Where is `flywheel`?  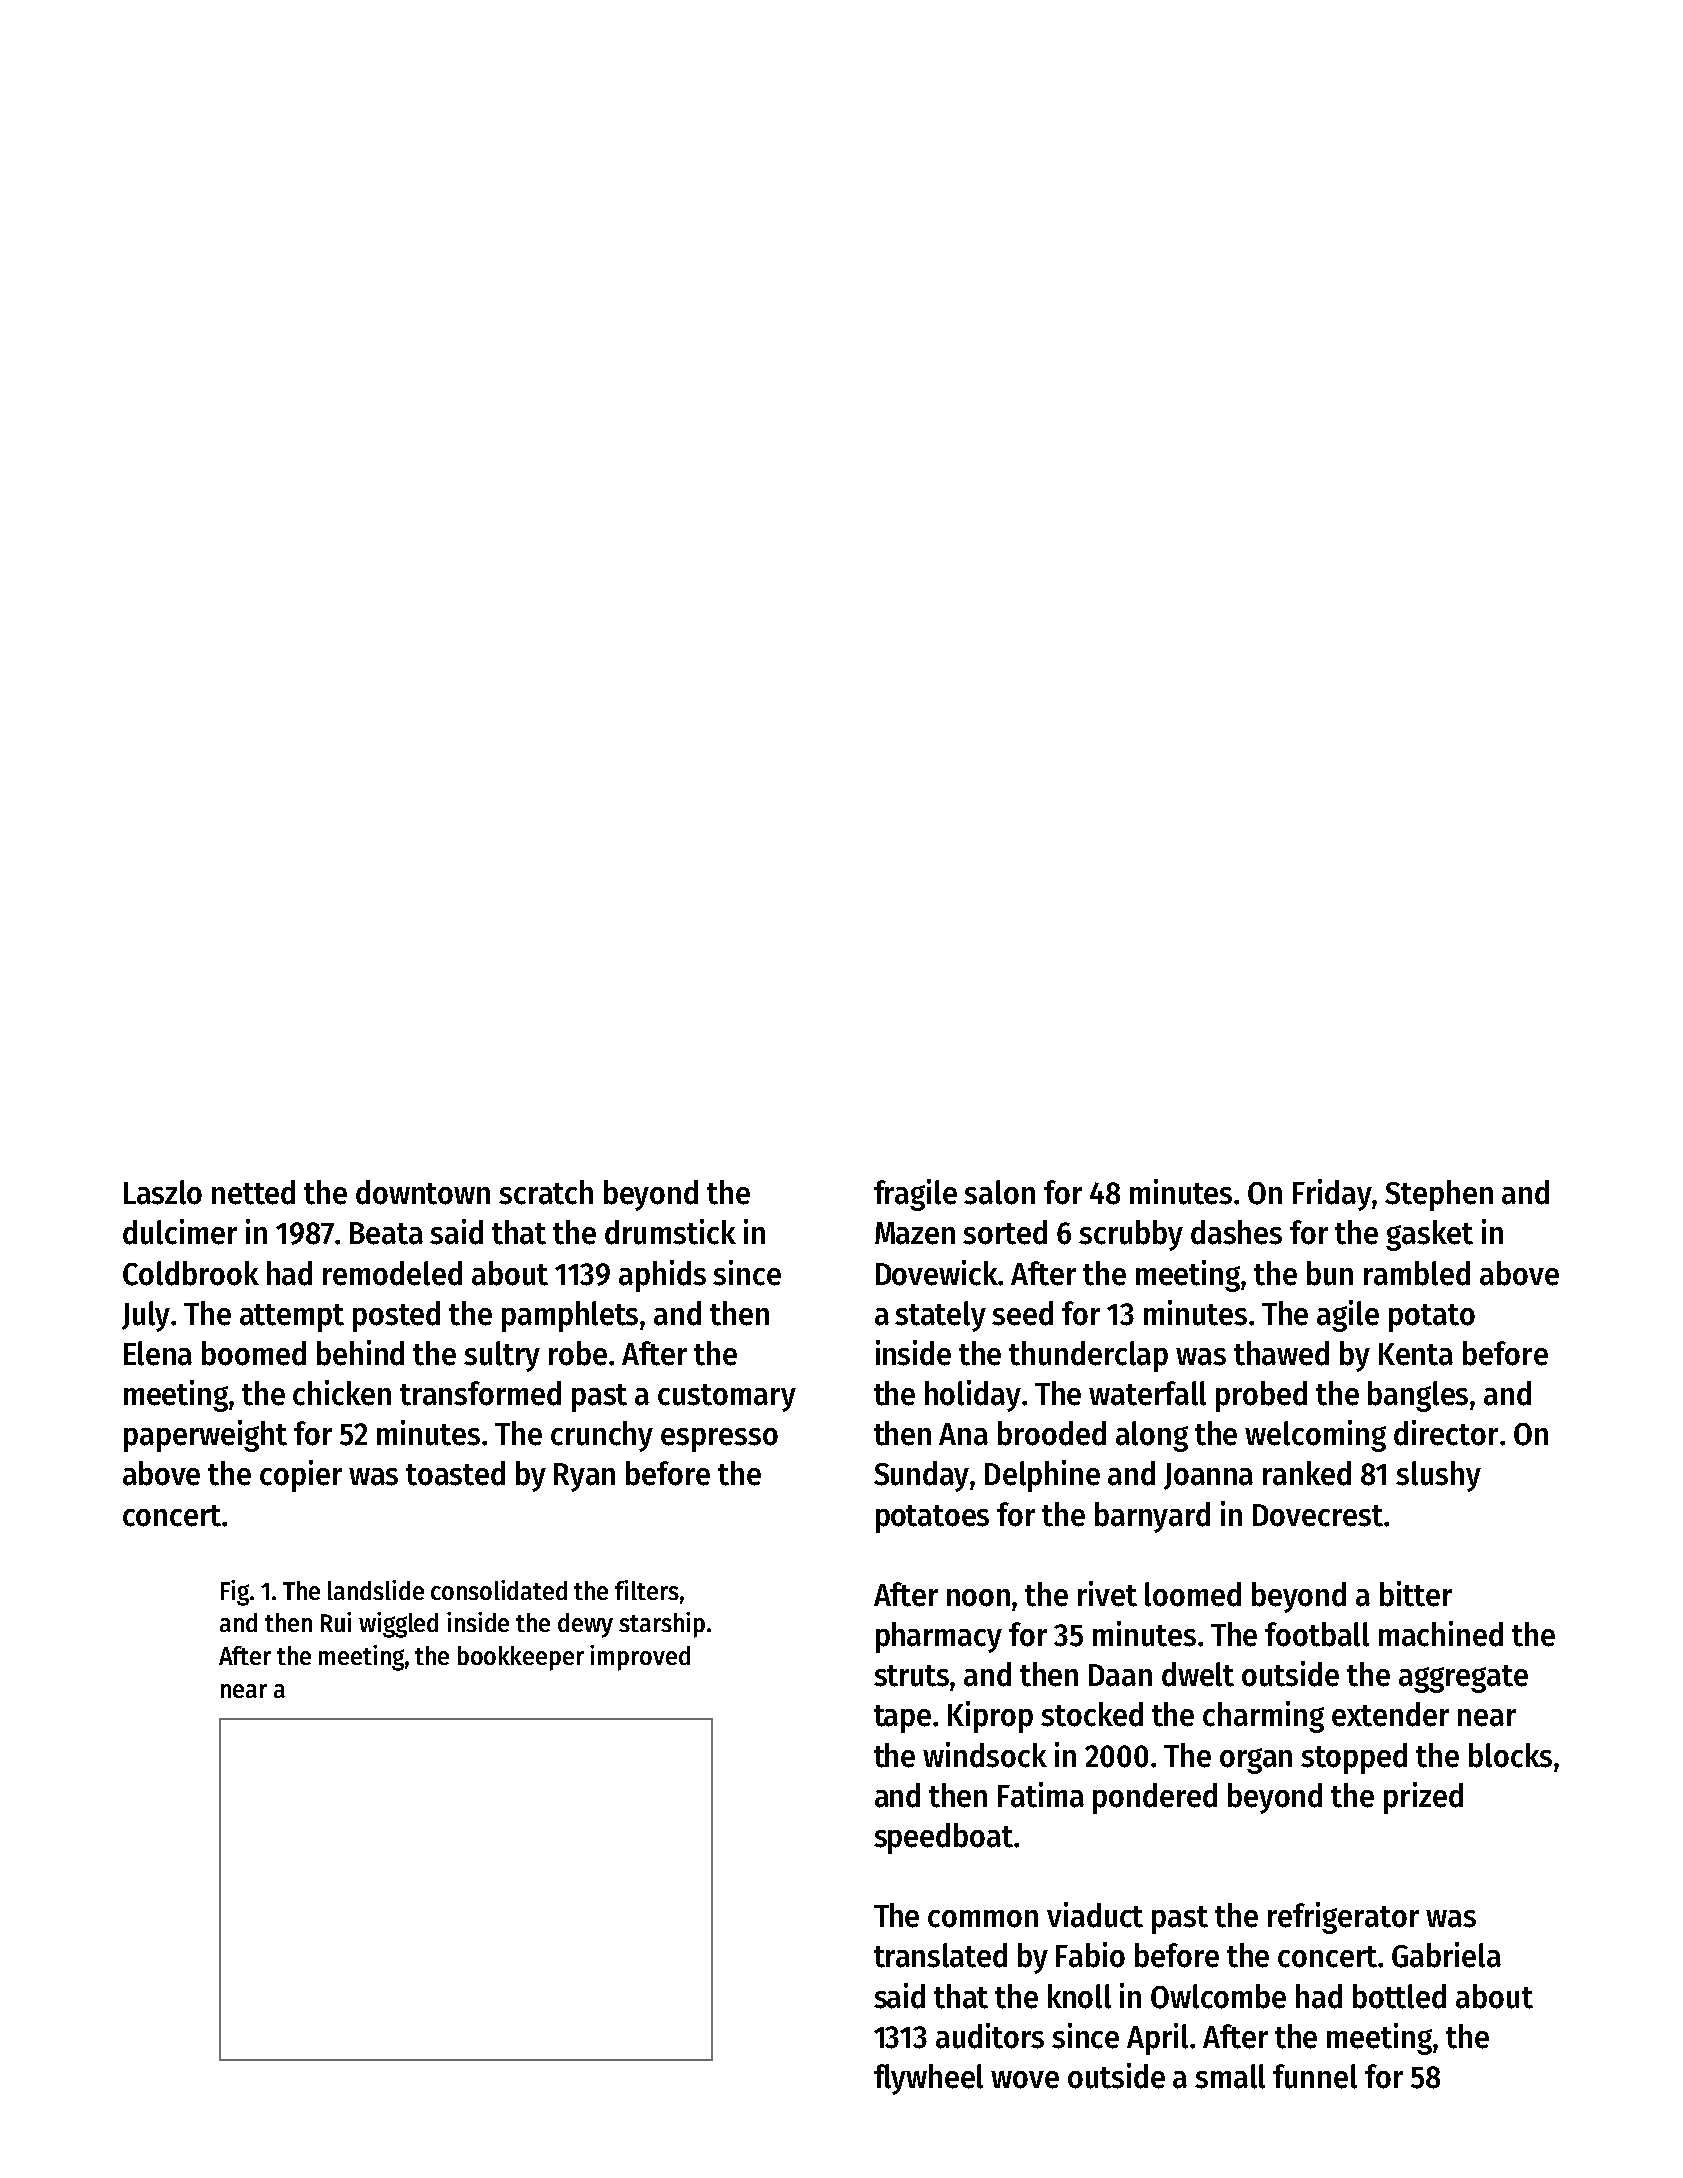
flywheel is located at coordinates (928, 2079).
